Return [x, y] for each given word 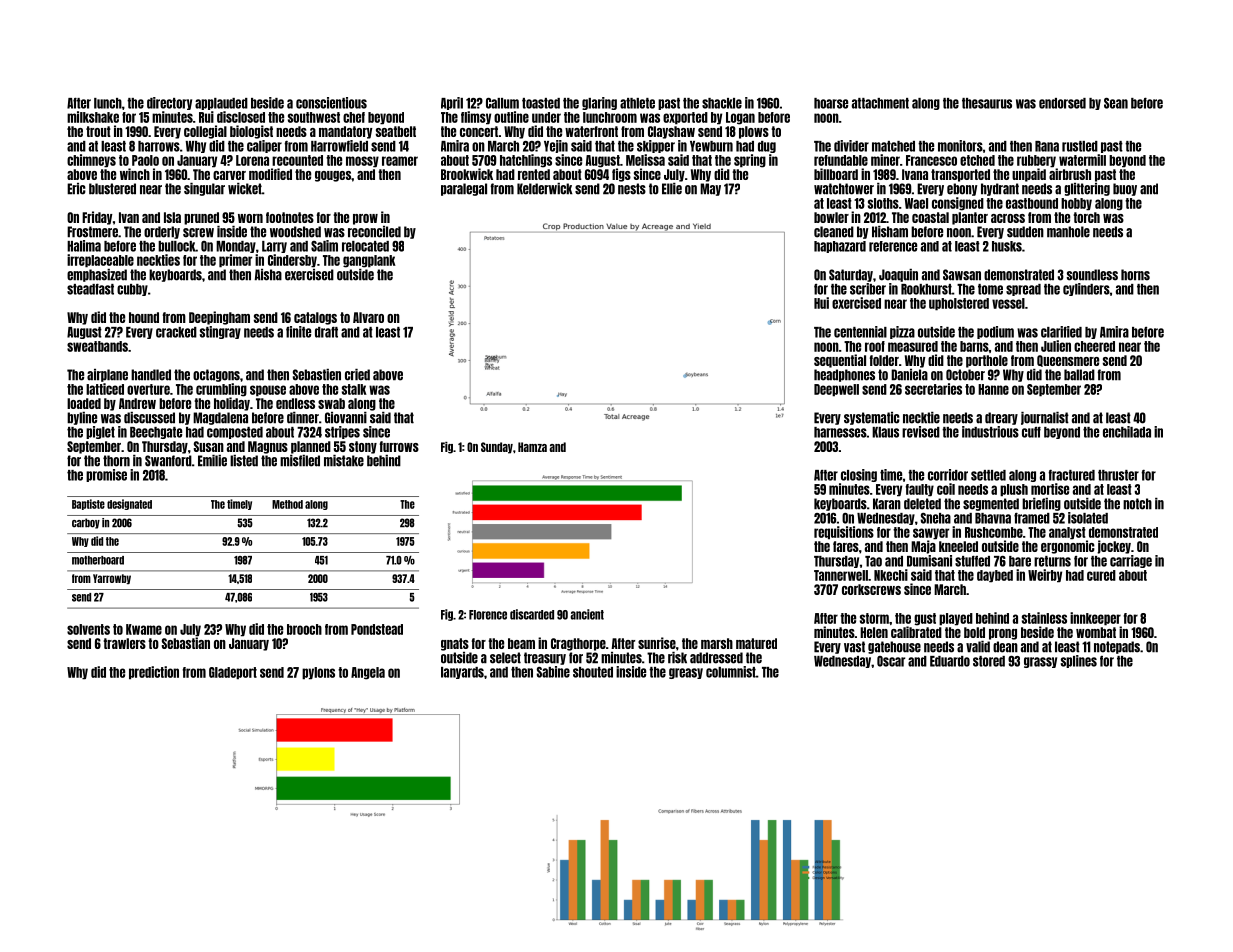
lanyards [462, 673]
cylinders [1086, 289]
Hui [821, 303]
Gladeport [233, 673]
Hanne [993, 389]
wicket [245, 189]
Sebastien [317, 375]
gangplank [369, 261]
